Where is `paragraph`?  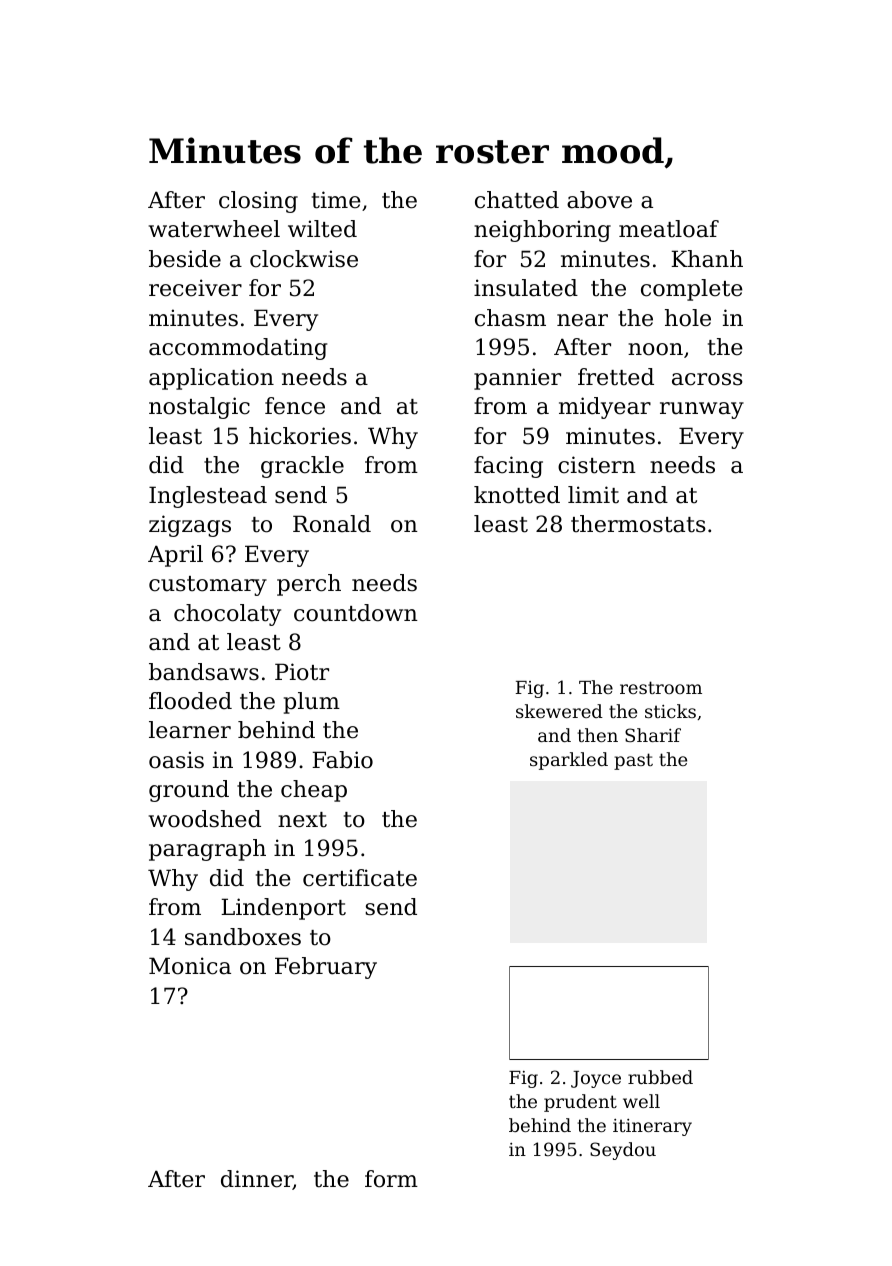
paragraph is located at coordinates (207, 850).
